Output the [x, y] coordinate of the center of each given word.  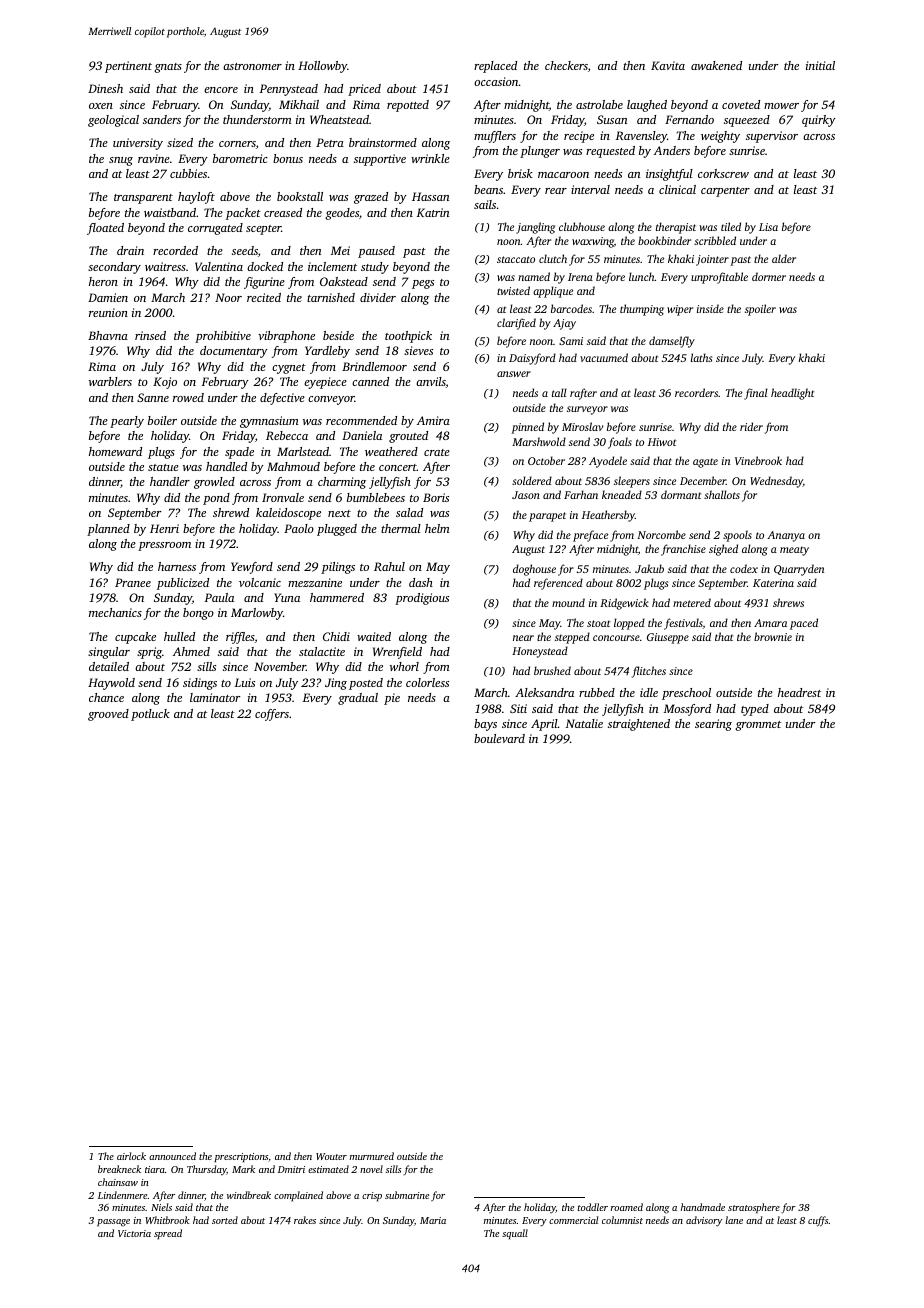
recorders [696, 392]
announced [172, 1156]
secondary [114, 268]
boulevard [499, 738]
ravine [154, 158]
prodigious [422, 599]
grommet [758, 726]
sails [485, 204]
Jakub [649, 568]
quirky [819, 121]
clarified [516, 324]
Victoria [134, 1233]
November [280, 666]
